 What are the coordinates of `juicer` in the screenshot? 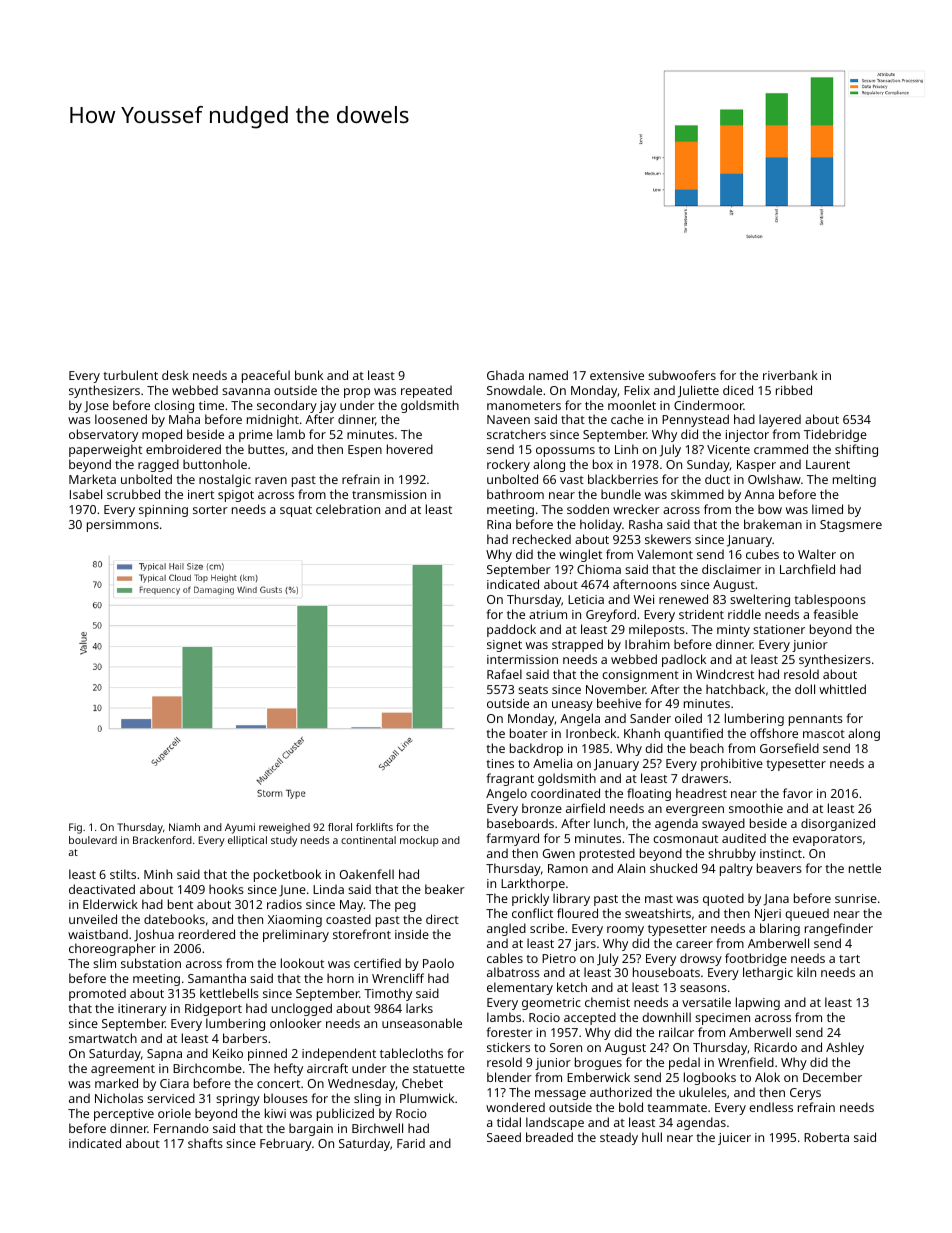 It's located at (734, 1139).
